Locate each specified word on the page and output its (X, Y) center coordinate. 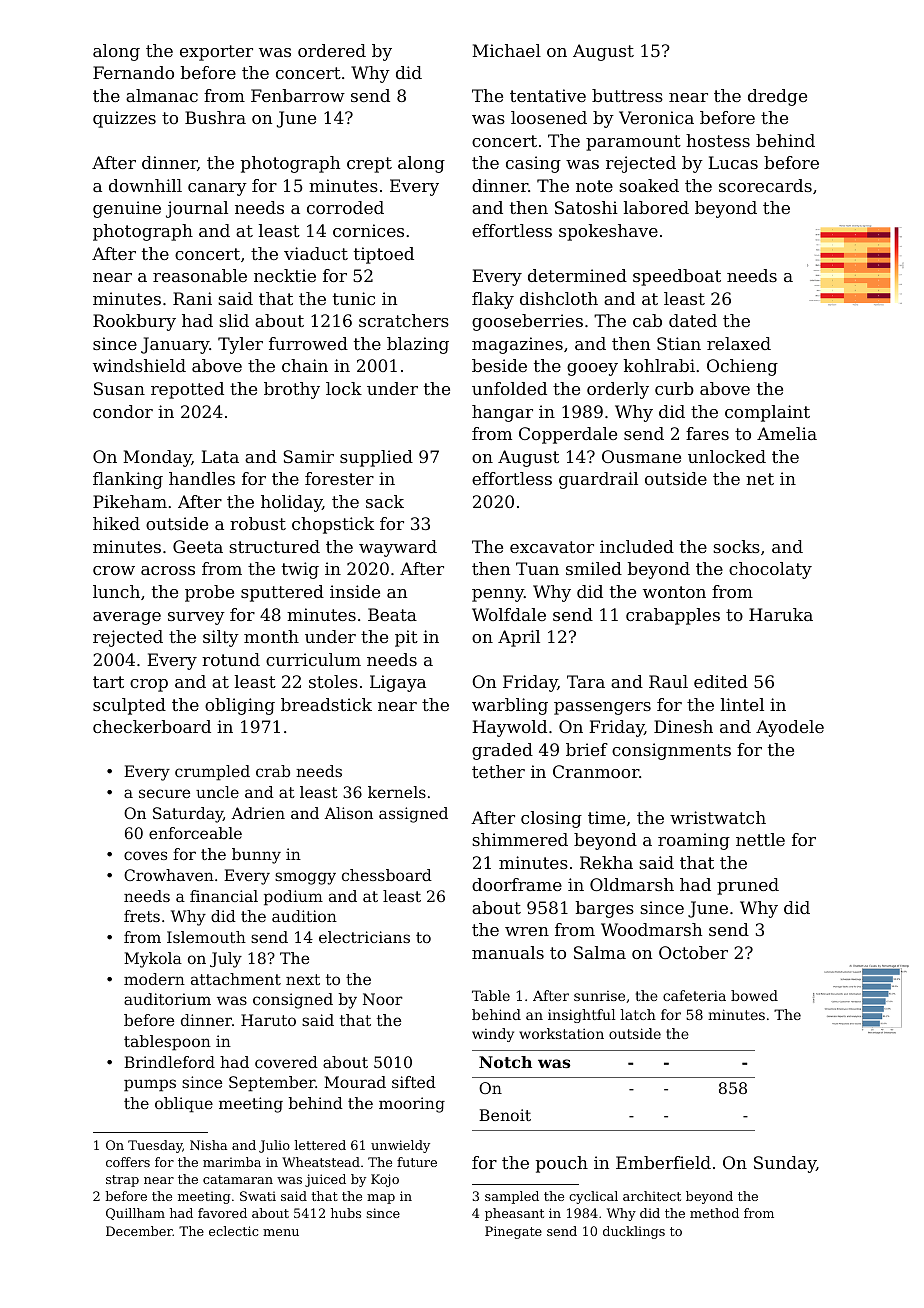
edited (721, 681)
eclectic (233, 1231)
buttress (627, 95)
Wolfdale (509, 614)
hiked (116, 523)
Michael (506, 50)
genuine (127, 209)
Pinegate (513, 1232)
